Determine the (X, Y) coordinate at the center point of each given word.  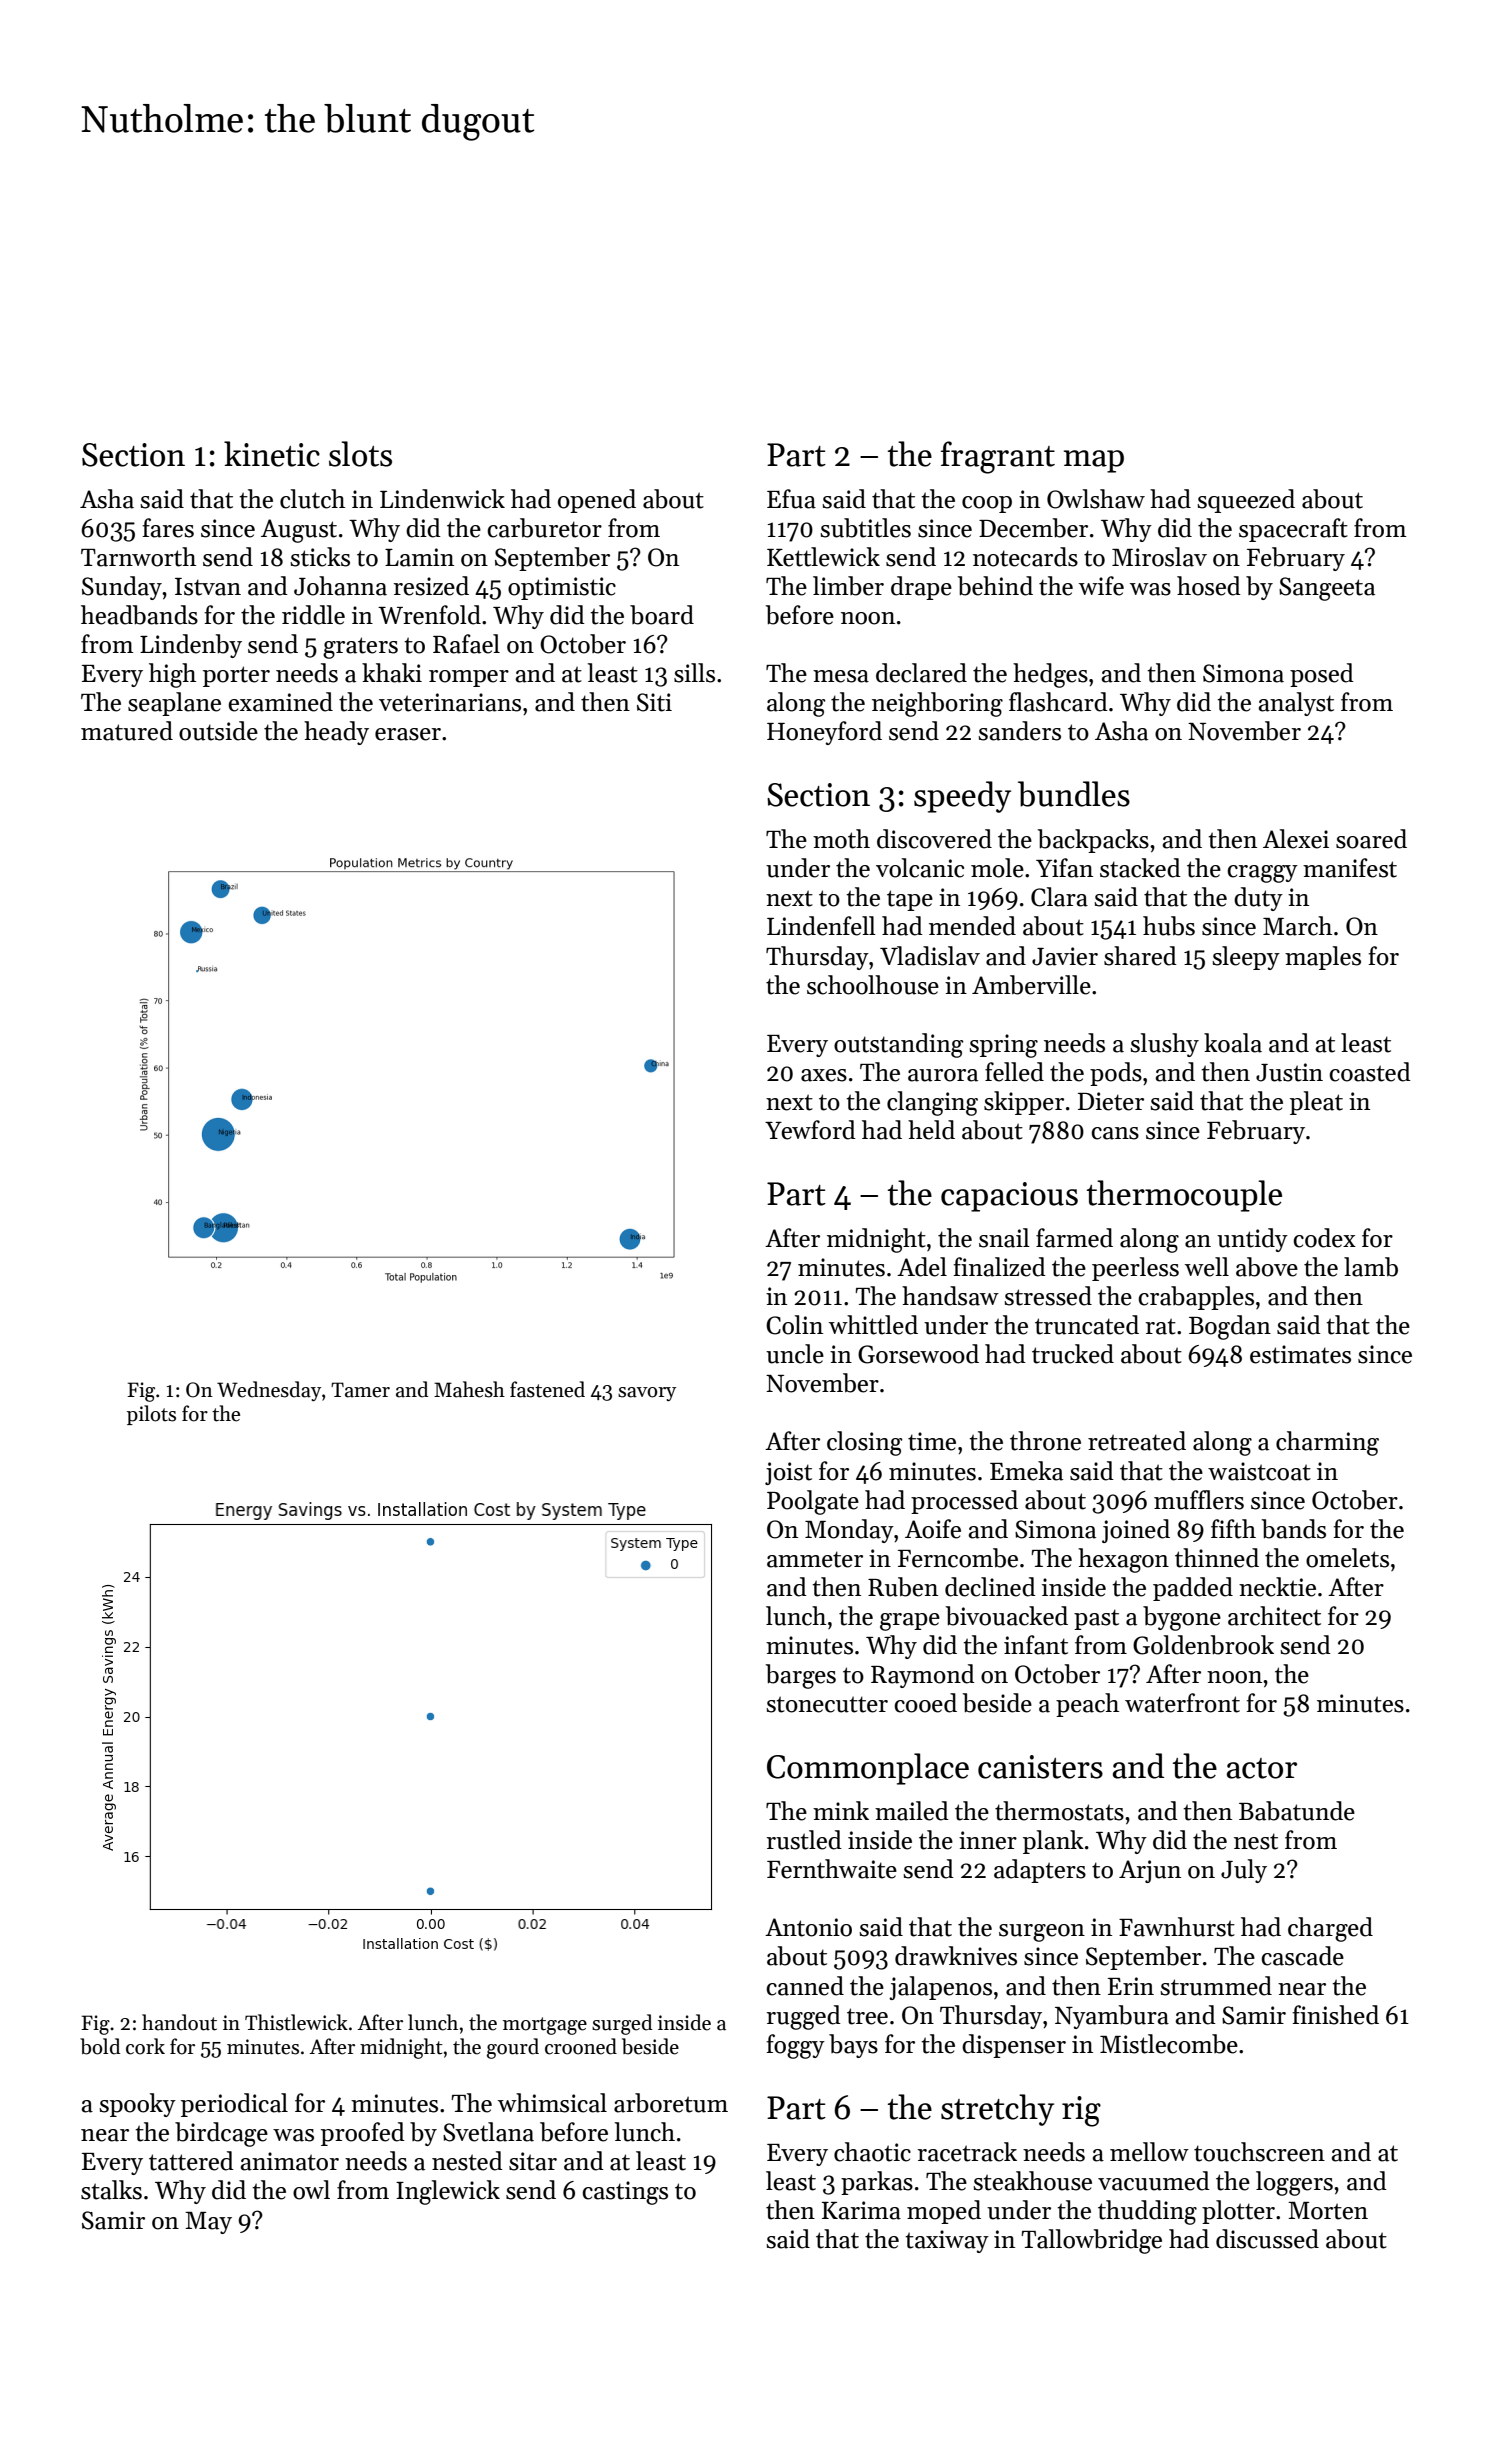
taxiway (947, 2241)
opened (597, 501)
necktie (1277, 1587)
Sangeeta (1327, 589)
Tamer (360, 1390)
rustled (804, 1840)
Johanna (340, 586)
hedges (1050, 675)
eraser (408, 734)
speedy (962, 797)
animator (289, 2161)
